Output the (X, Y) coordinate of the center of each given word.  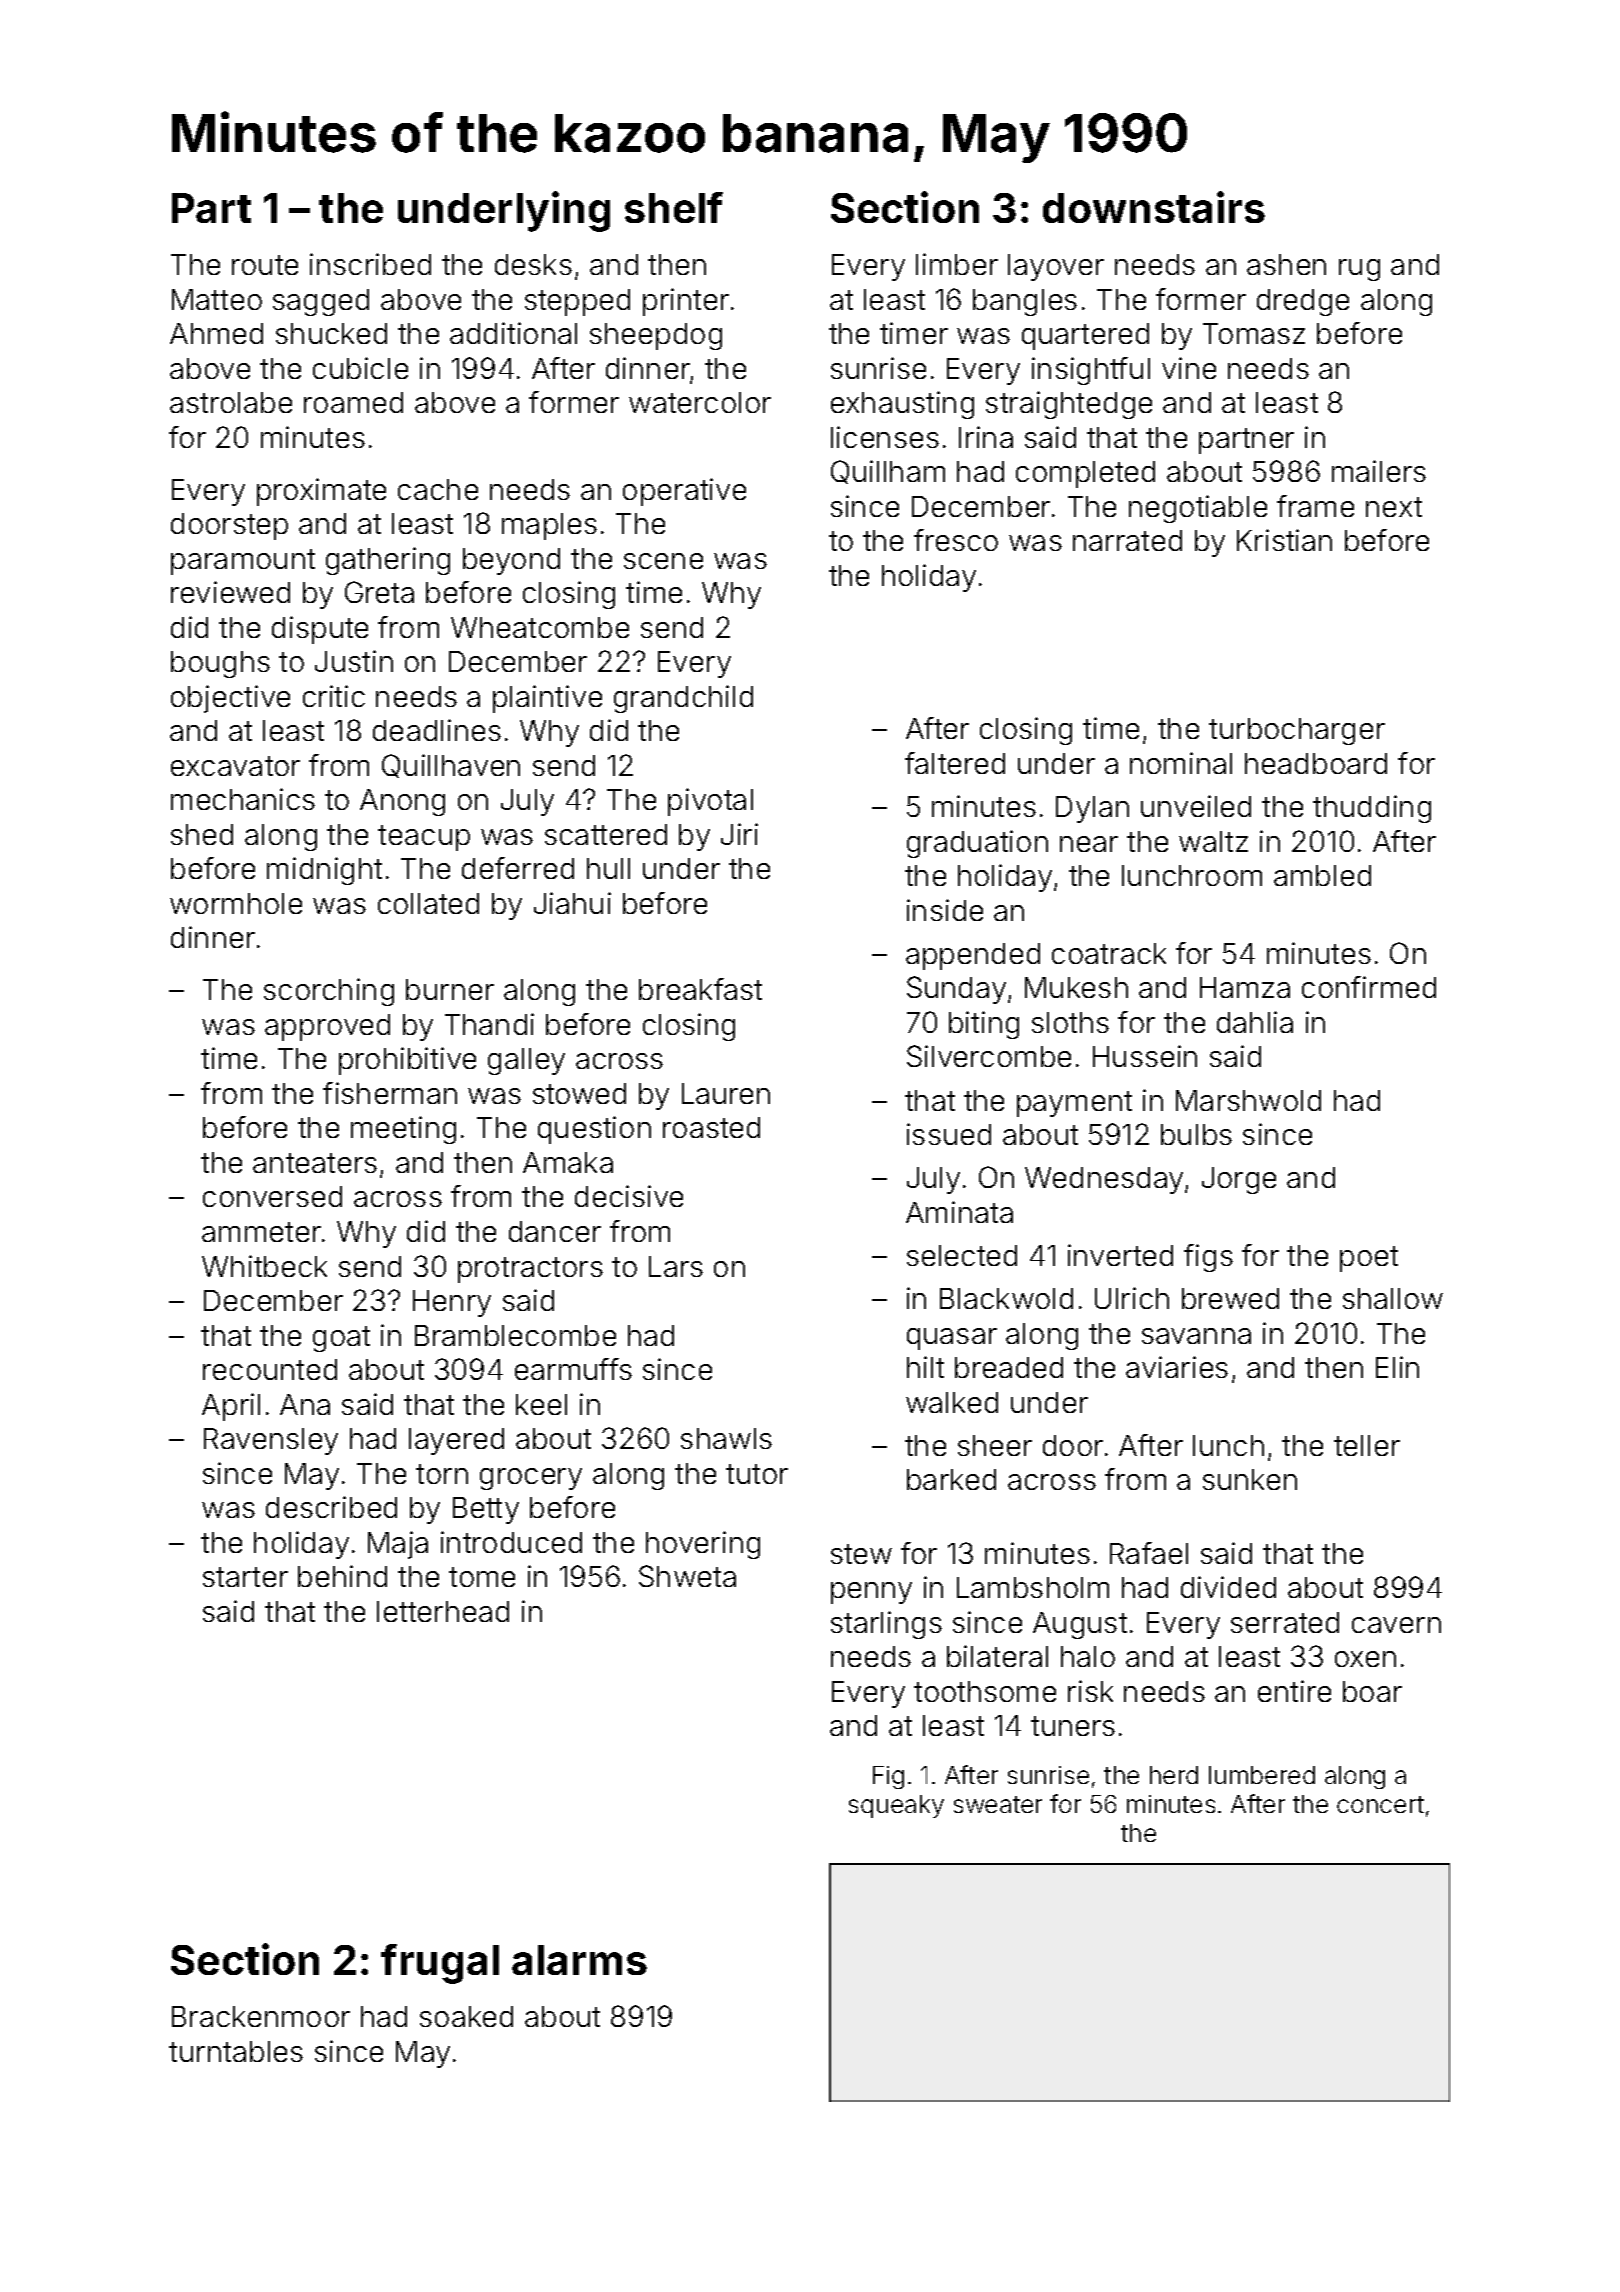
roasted (711, 1127)
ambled (1322, 875)
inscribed (370, 264)
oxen (1365, 1659)
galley (526, 1061)
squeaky (896, 1806)
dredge (1303, 302)
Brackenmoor (261, 2016)
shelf (674, 207)
